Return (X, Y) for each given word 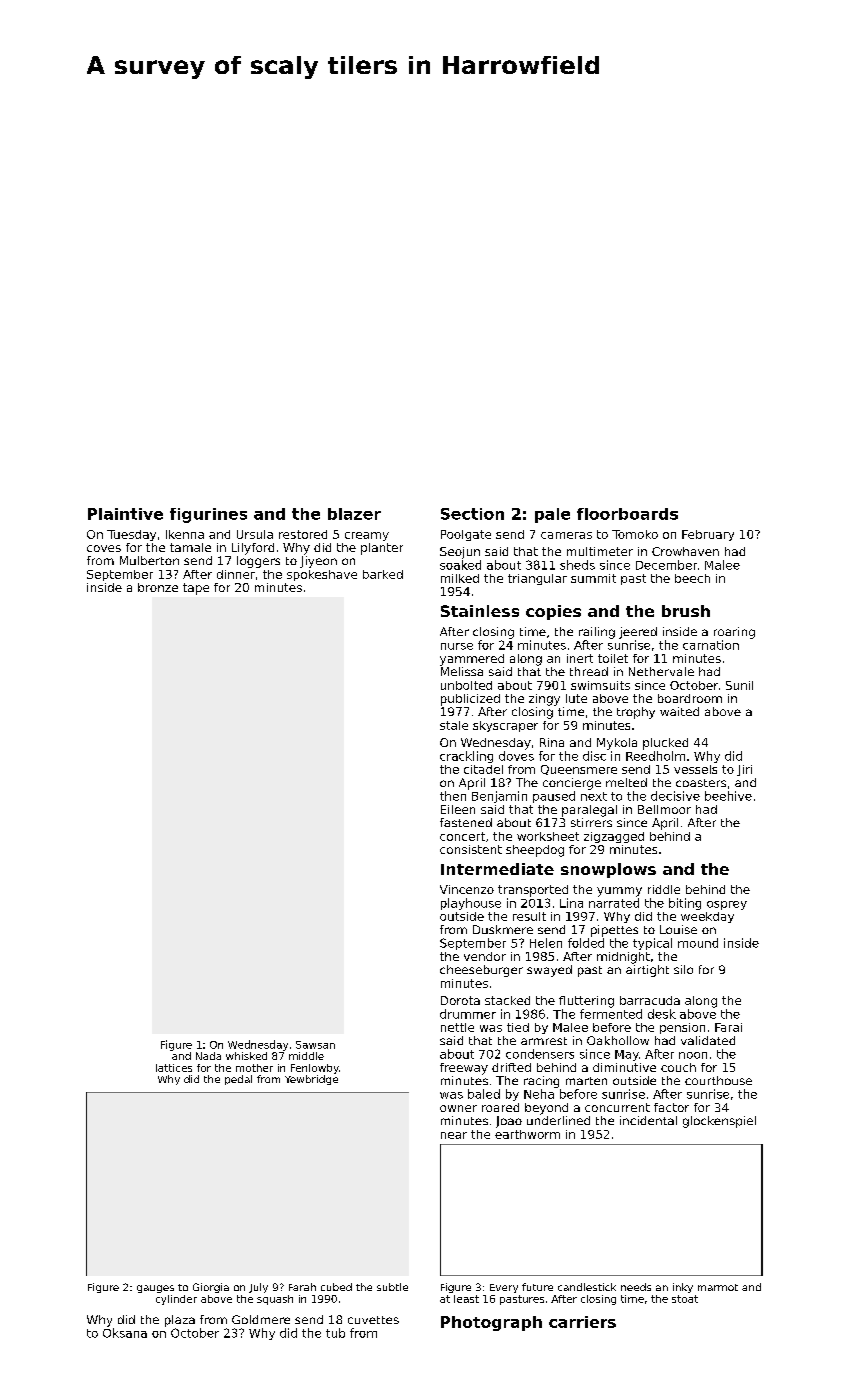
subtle (392, 1287)
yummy (619, 892)
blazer (354, 514)
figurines (208, 515)
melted (626, 782)
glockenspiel (719, 1122)
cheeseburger (481, 971)
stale (454, 725)
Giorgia (211, 1288)
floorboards (627, 514)
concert (462, 836)
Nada (208, 1056)
